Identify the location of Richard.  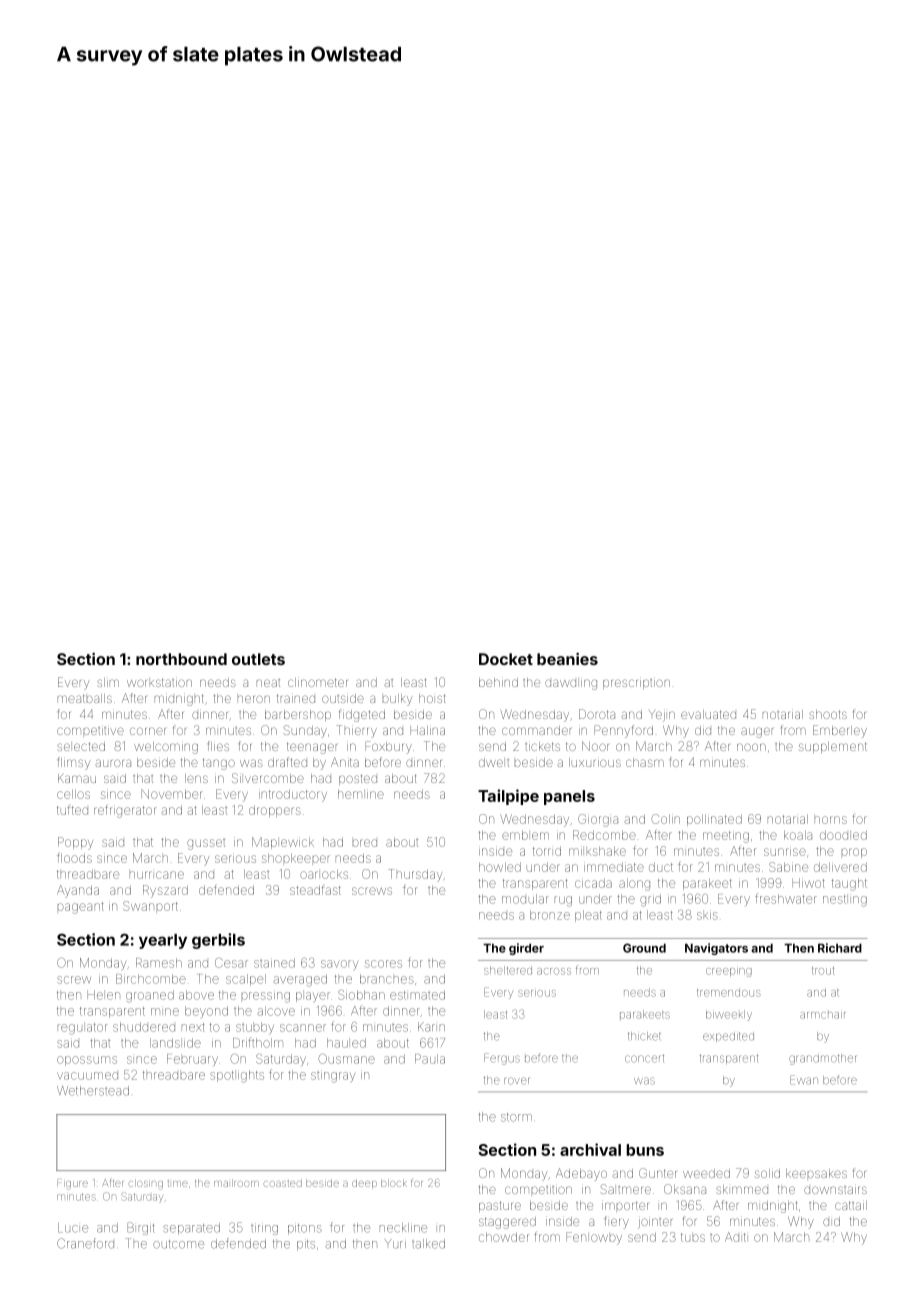
(840, 948).
